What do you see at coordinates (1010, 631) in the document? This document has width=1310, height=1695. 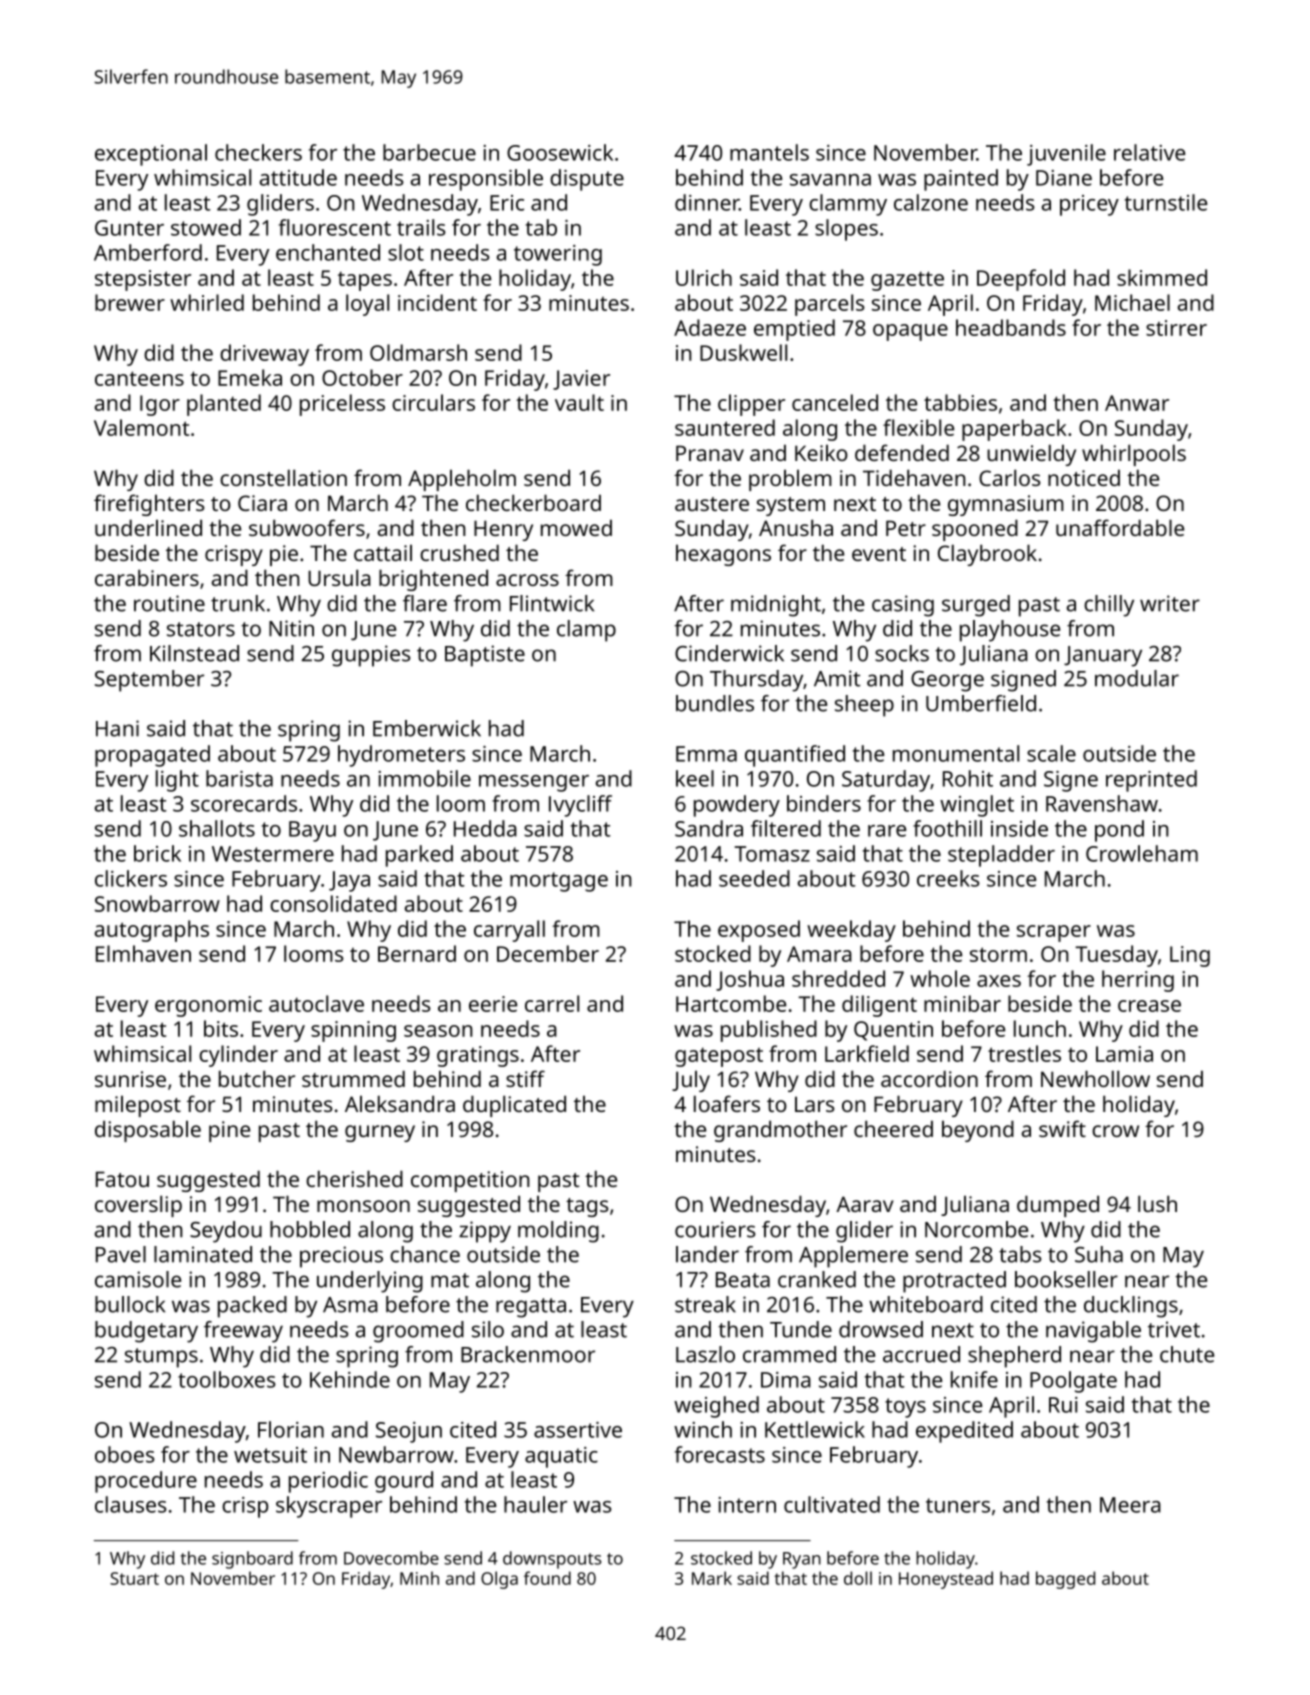 I see `playhouse` at bounding box center [1010, 631].
